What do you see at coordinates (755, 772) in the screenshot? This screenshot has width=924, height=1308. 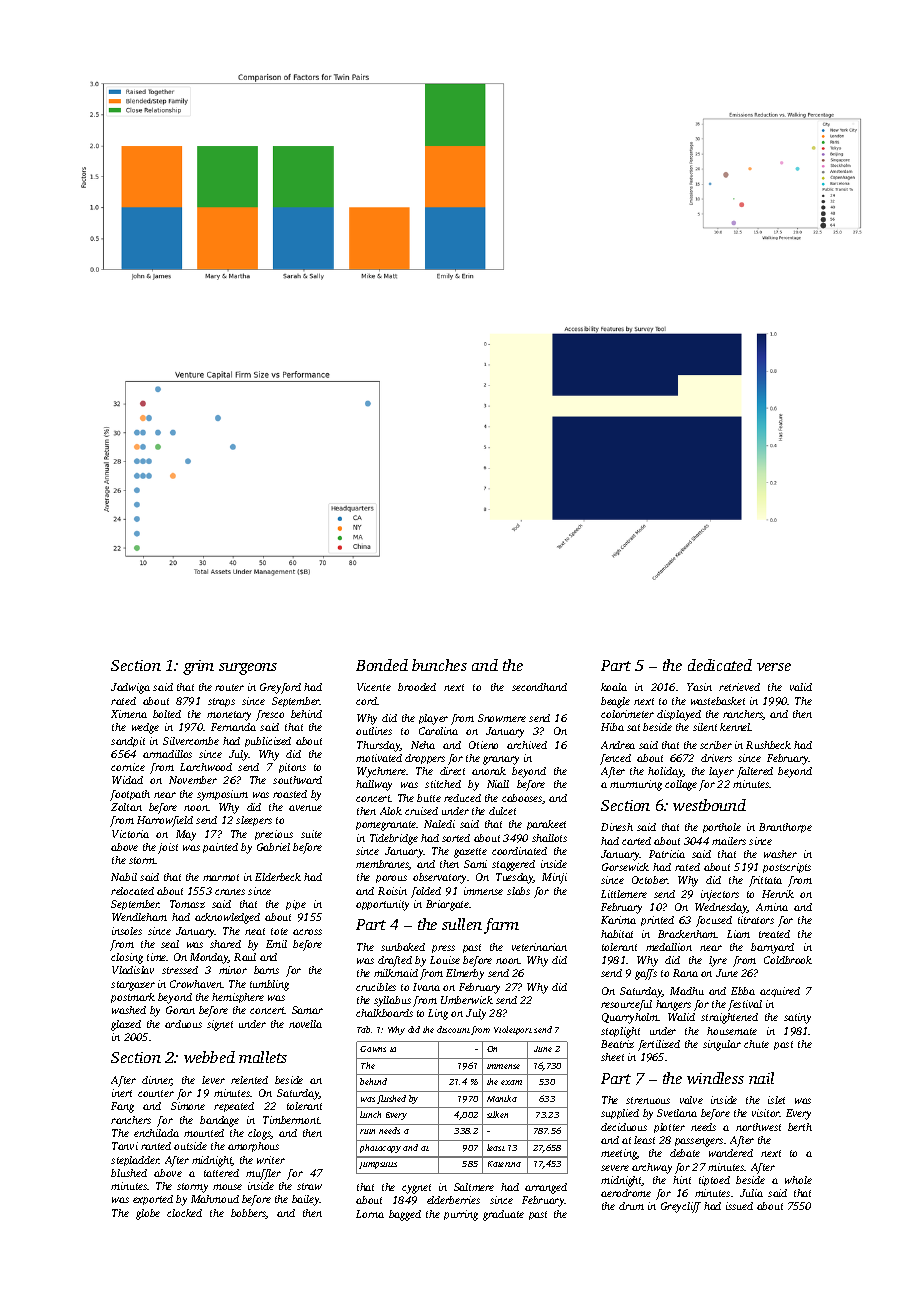 I see `faltered` at bounding box center [755, 772].
